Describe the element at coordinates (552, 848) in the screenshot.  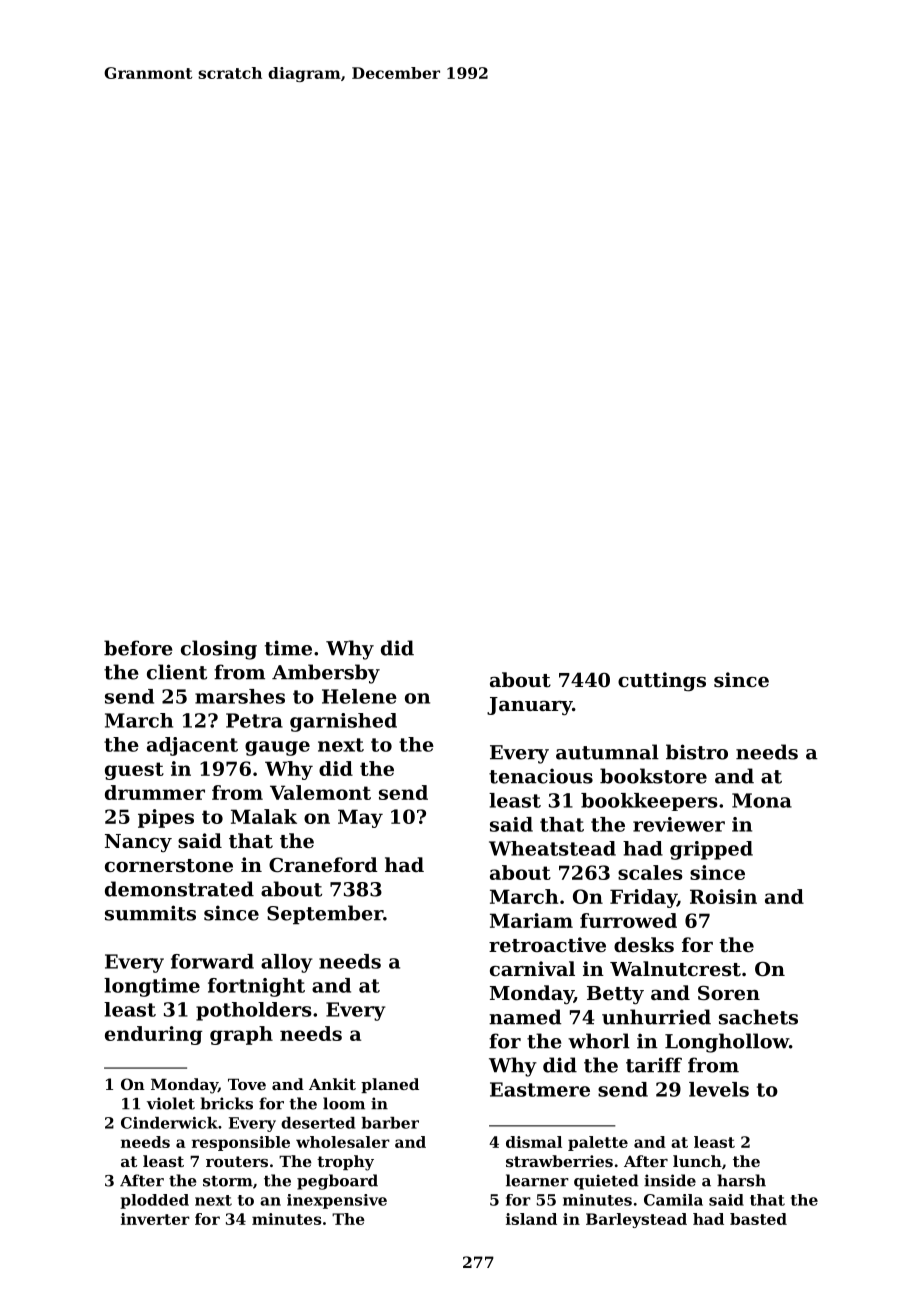
I see `Wheatstead` at that location.
